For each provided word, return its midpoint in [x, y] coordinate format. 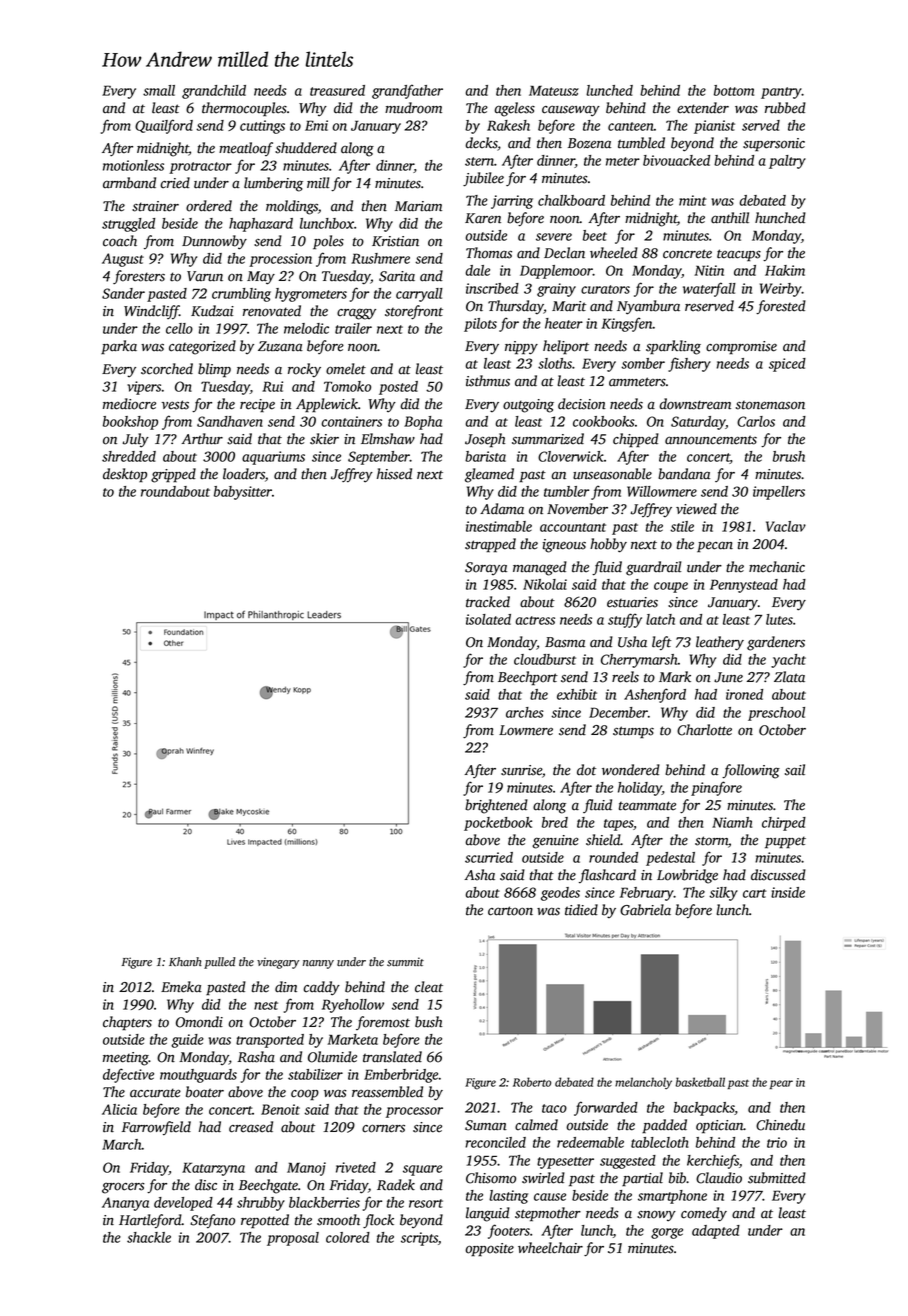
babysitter [243, 493]
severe [554, 237]
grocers [123, 1188]
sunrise [521, 770]
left [661, 643]
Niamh [732, 822]
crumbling [241, 295]
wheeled [614, 253]
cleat [429, 987]
